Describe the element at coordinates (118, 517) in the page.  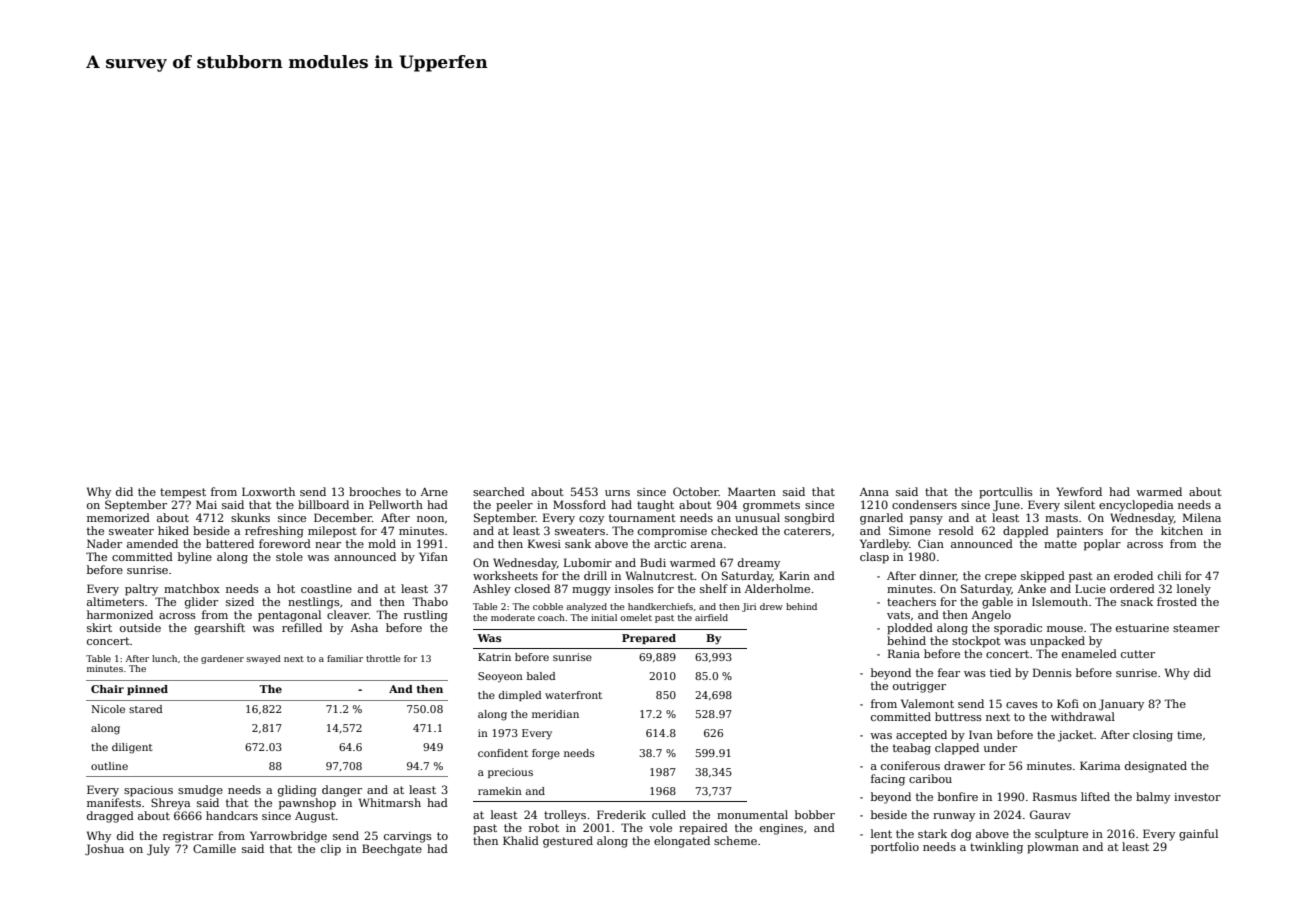
I see `memorized` at that location.
